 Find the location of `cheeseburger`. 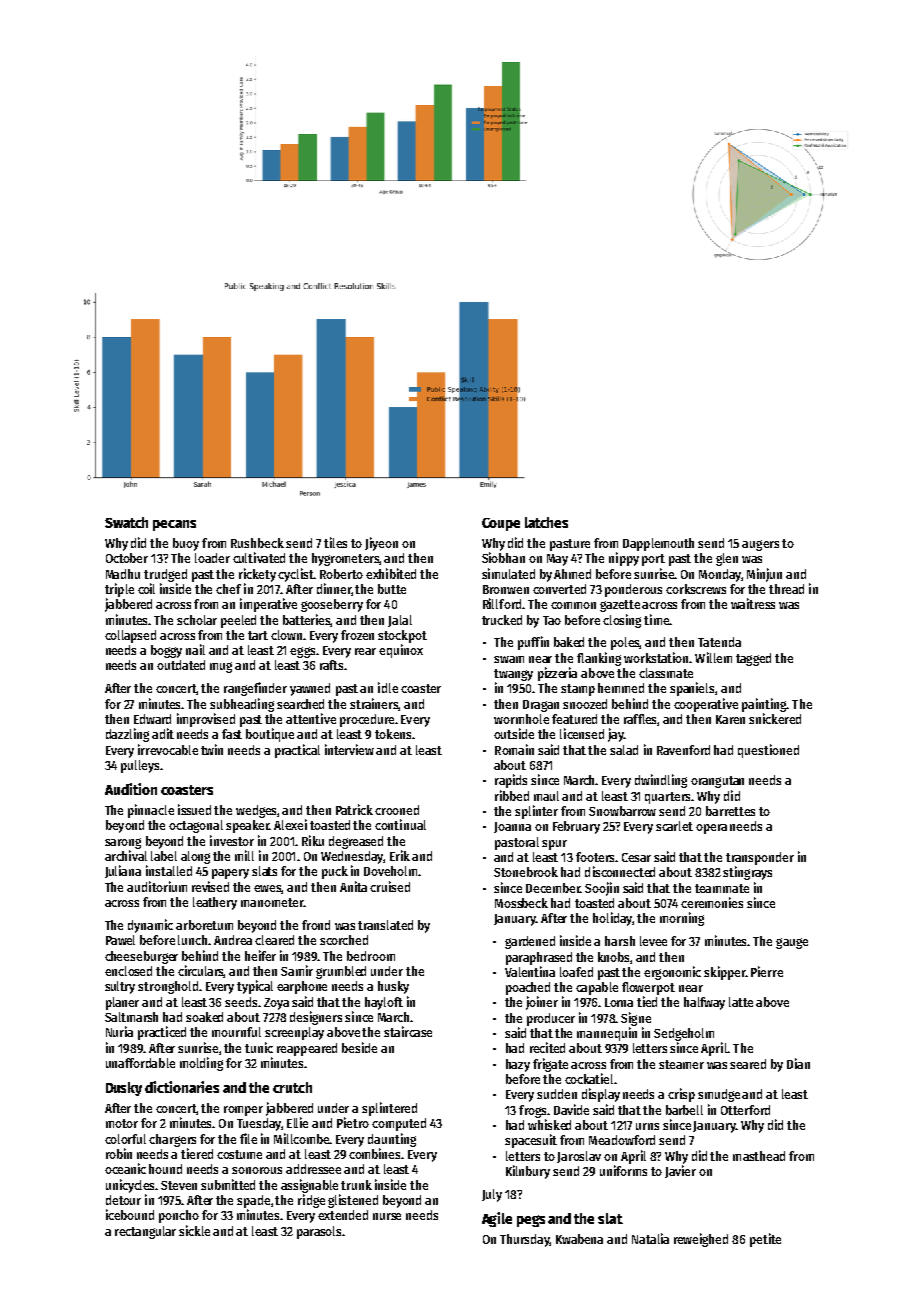

cheeseburger is located at coordinates (141, 957).
